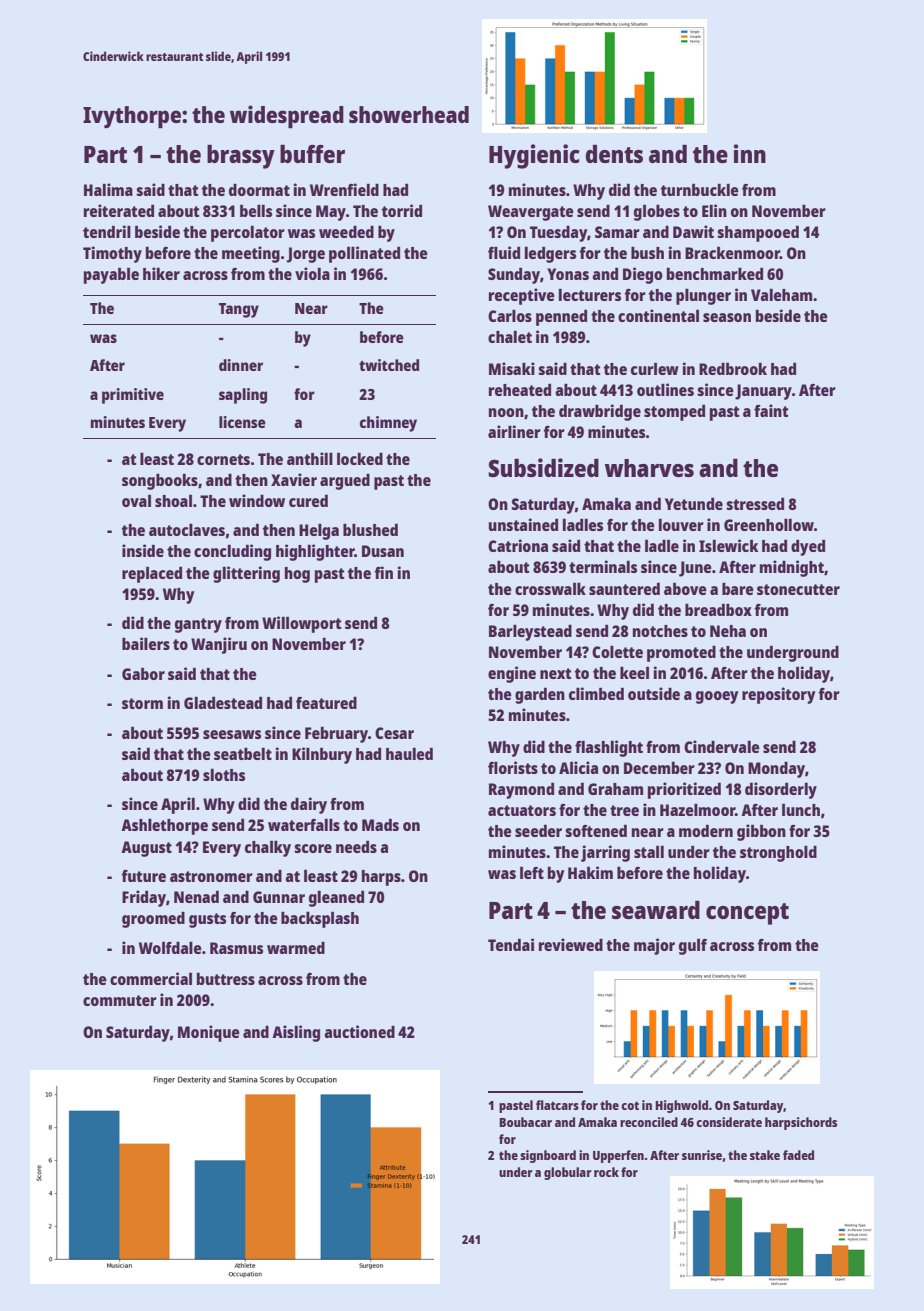  What do you see at coordinates (532, 872) in the screenshot?
I see `left` at bounding box center [532, 872].
